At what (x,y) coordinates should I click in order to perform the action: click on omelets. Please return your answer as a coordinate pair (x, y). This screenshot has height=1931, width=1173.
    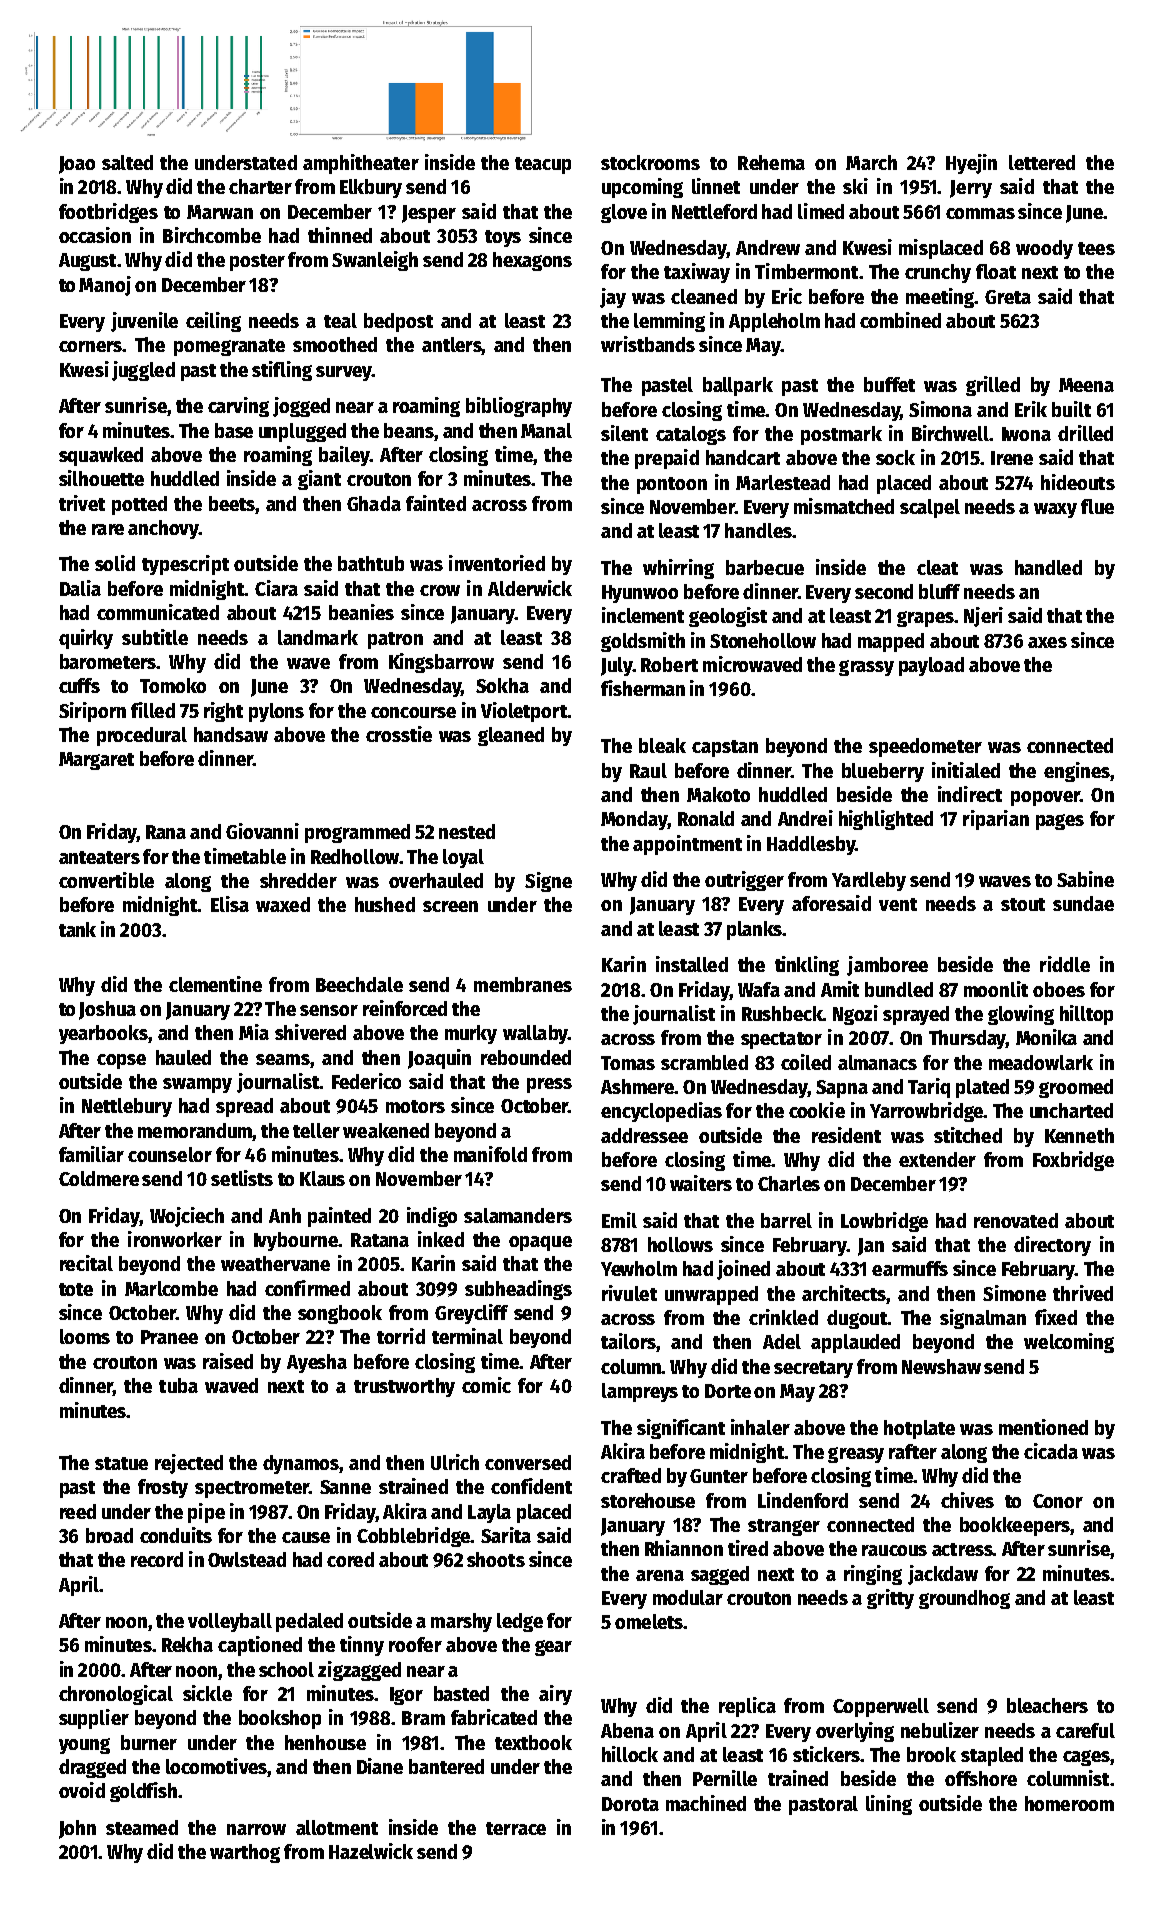
    Looking at the image, I should click on (649, 1621).
